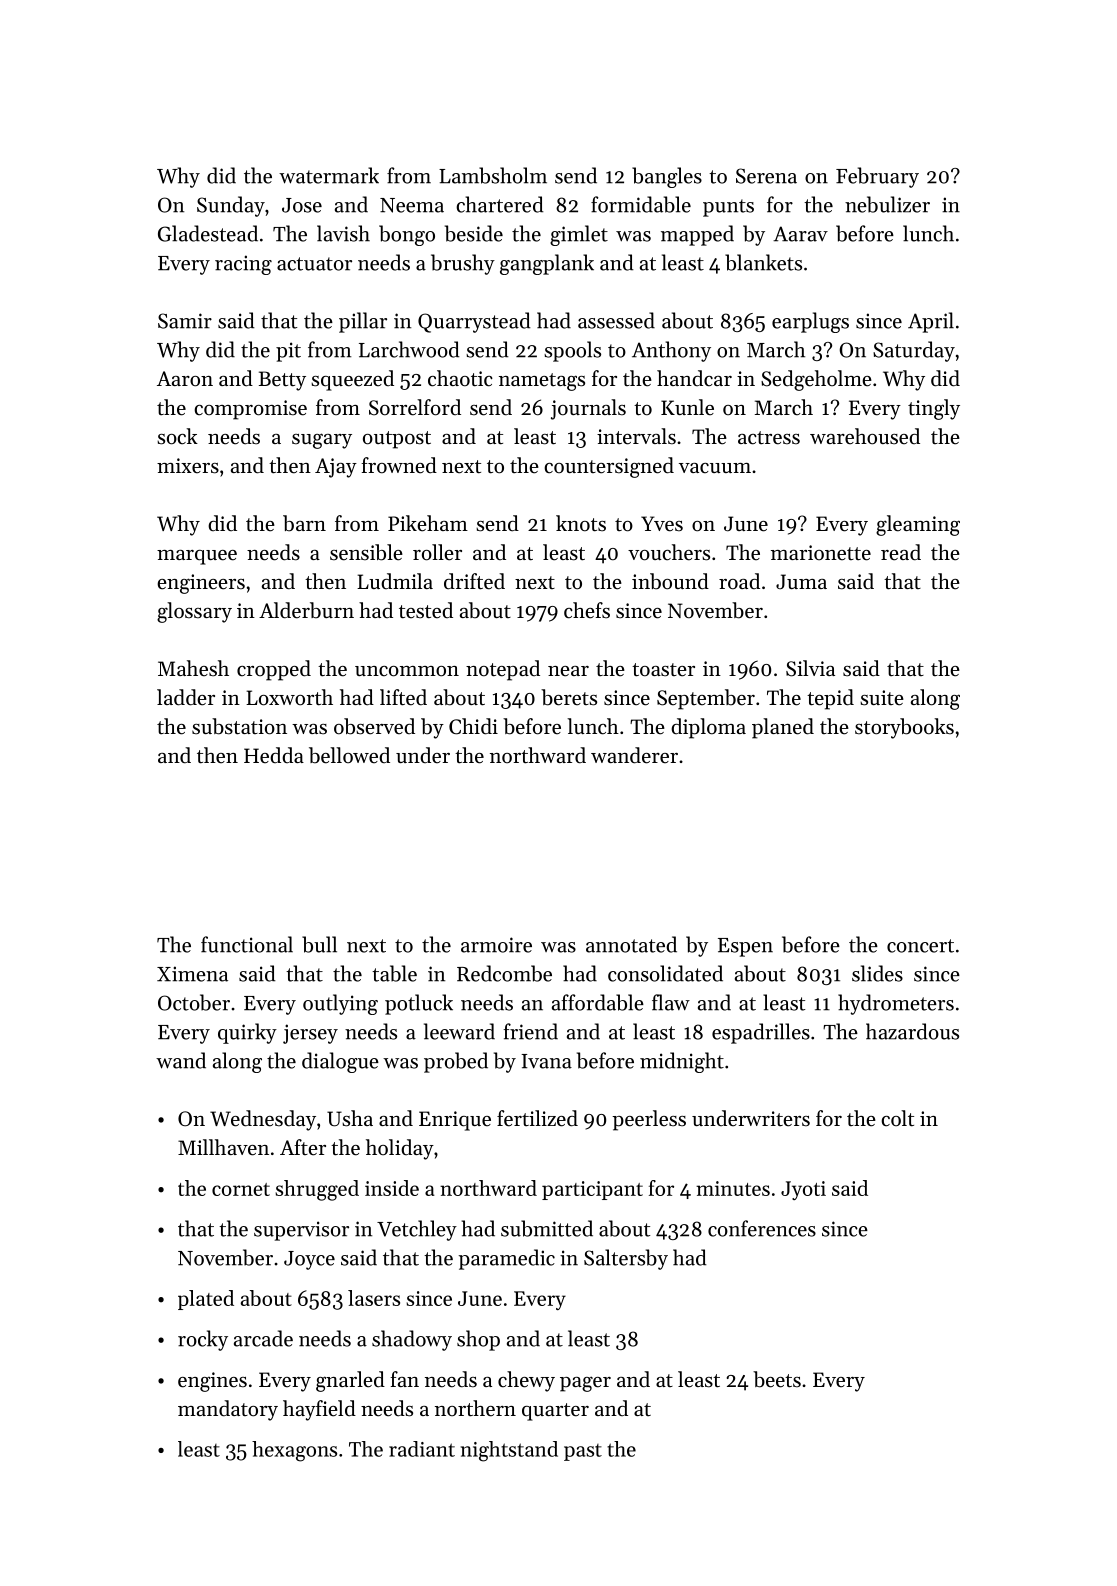  I want to click on Lambsholm, so click(493, 175).
